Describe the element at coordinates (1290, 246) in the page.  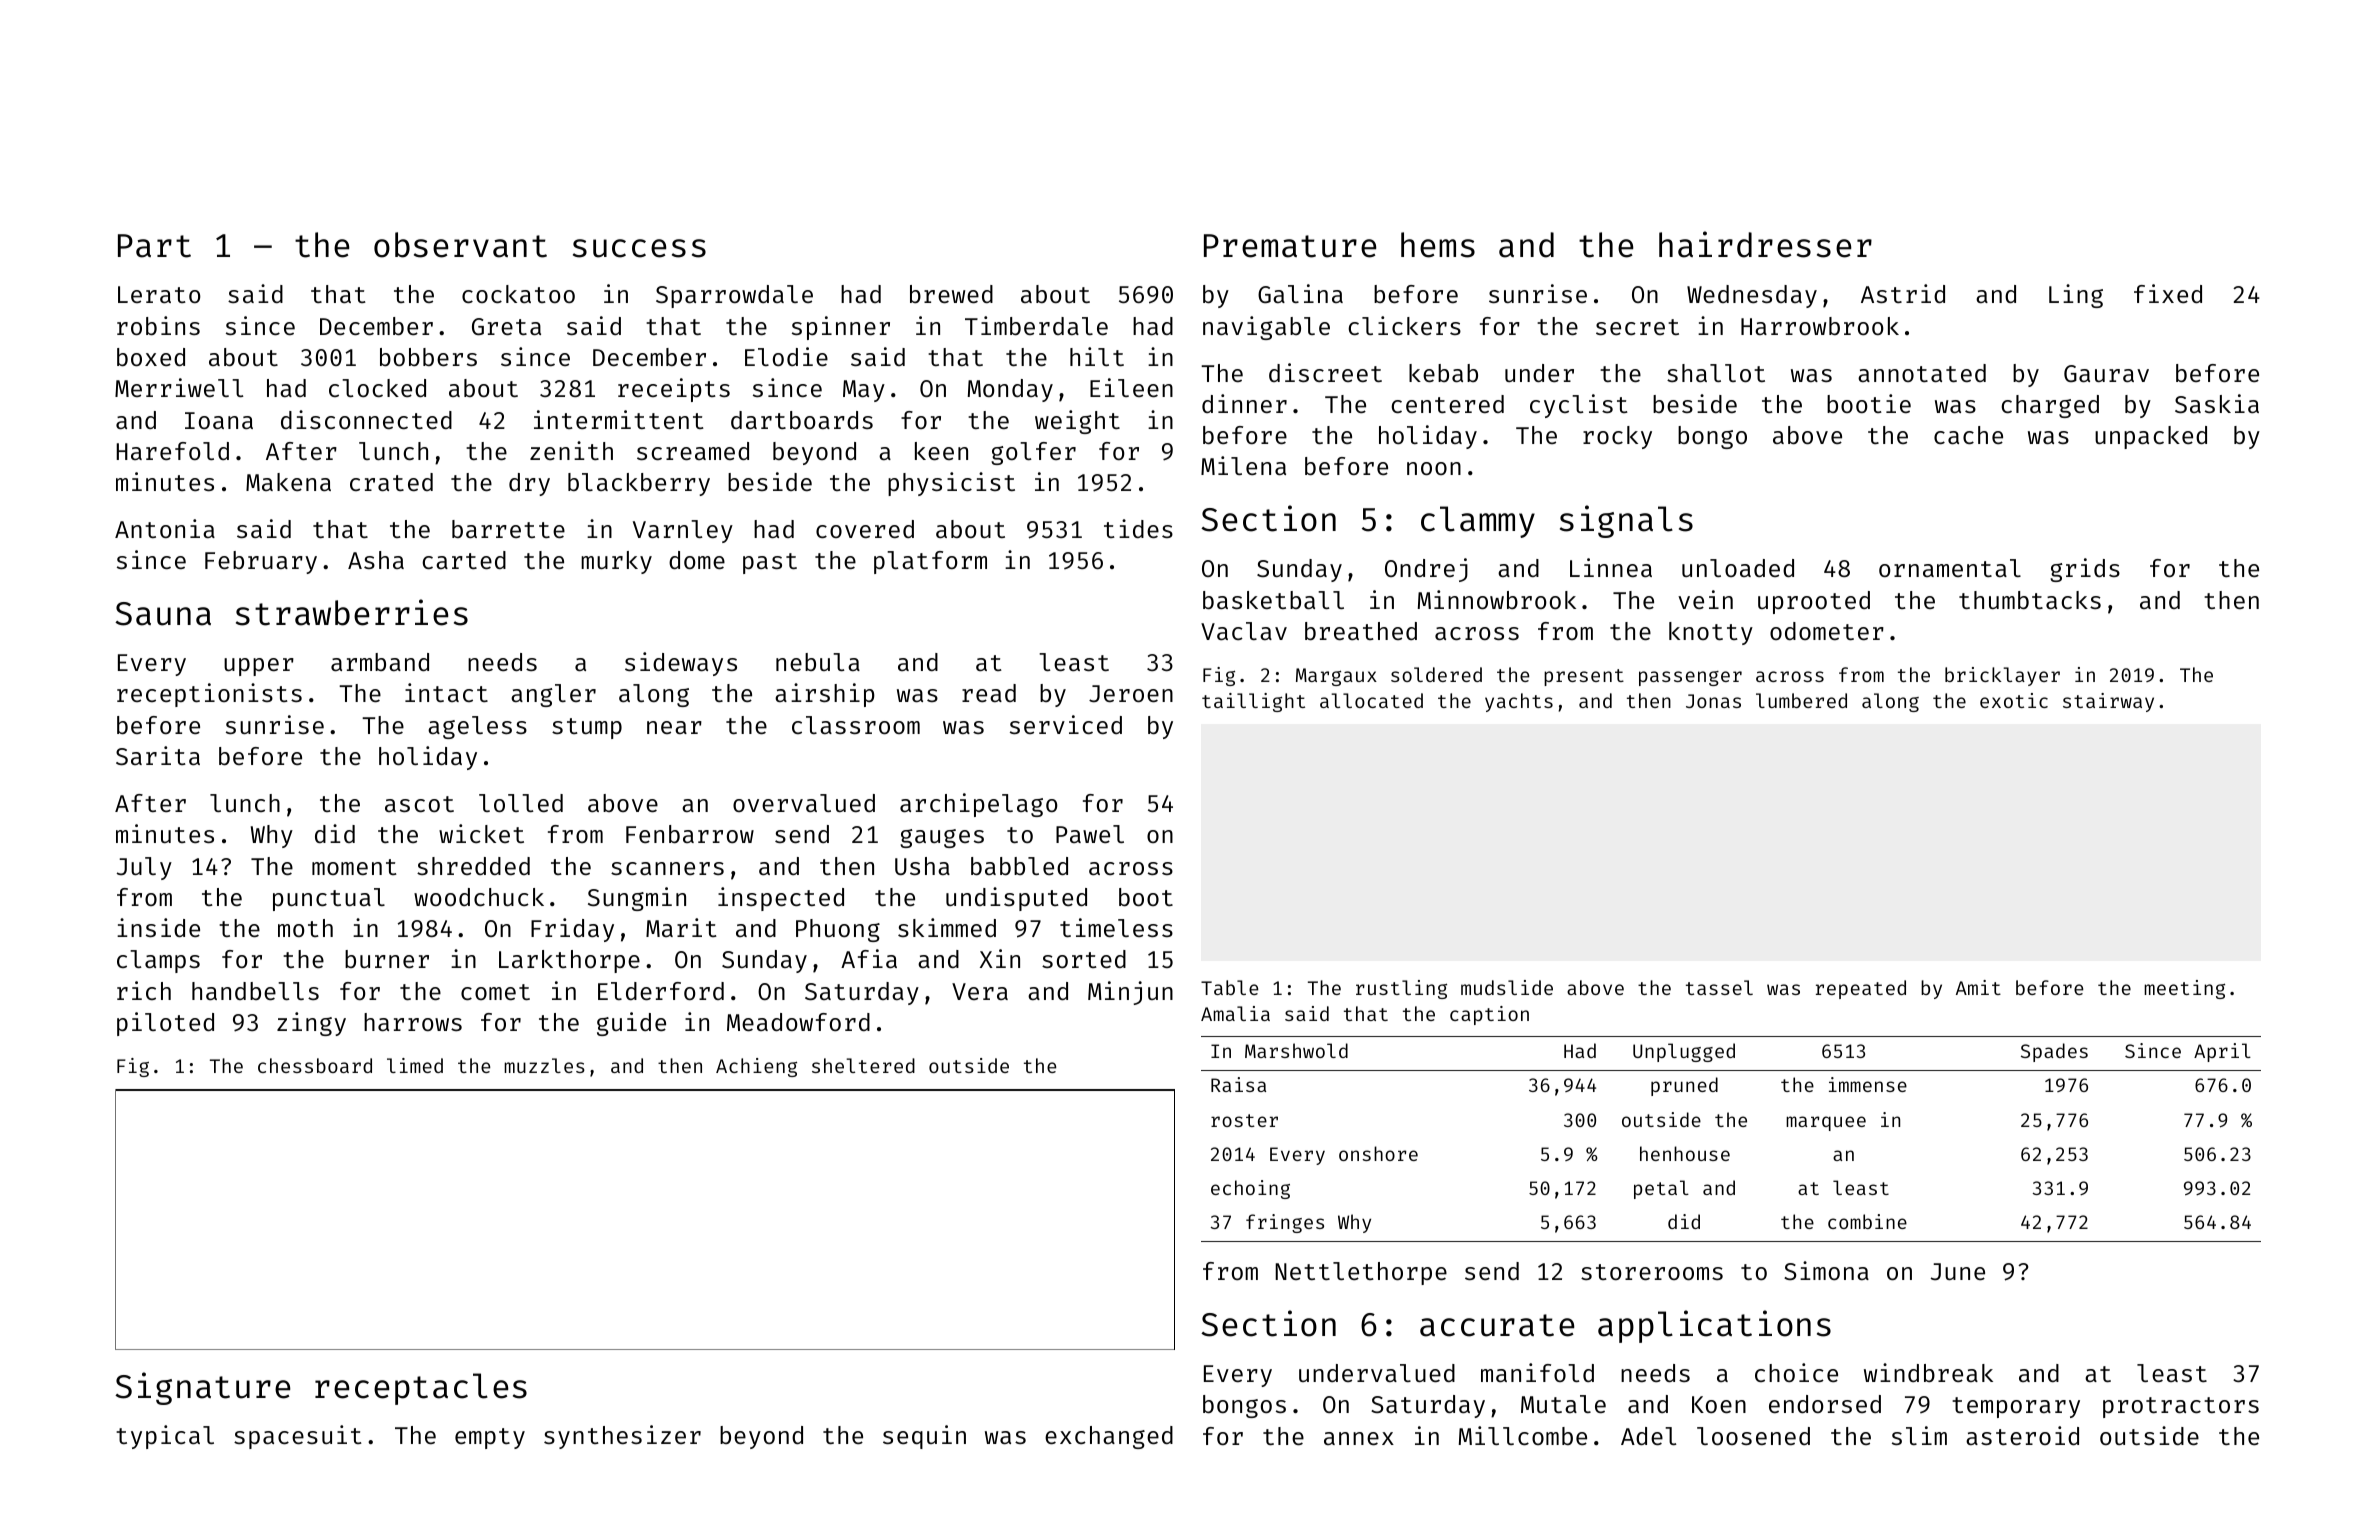
I see `Premature` at that location.
